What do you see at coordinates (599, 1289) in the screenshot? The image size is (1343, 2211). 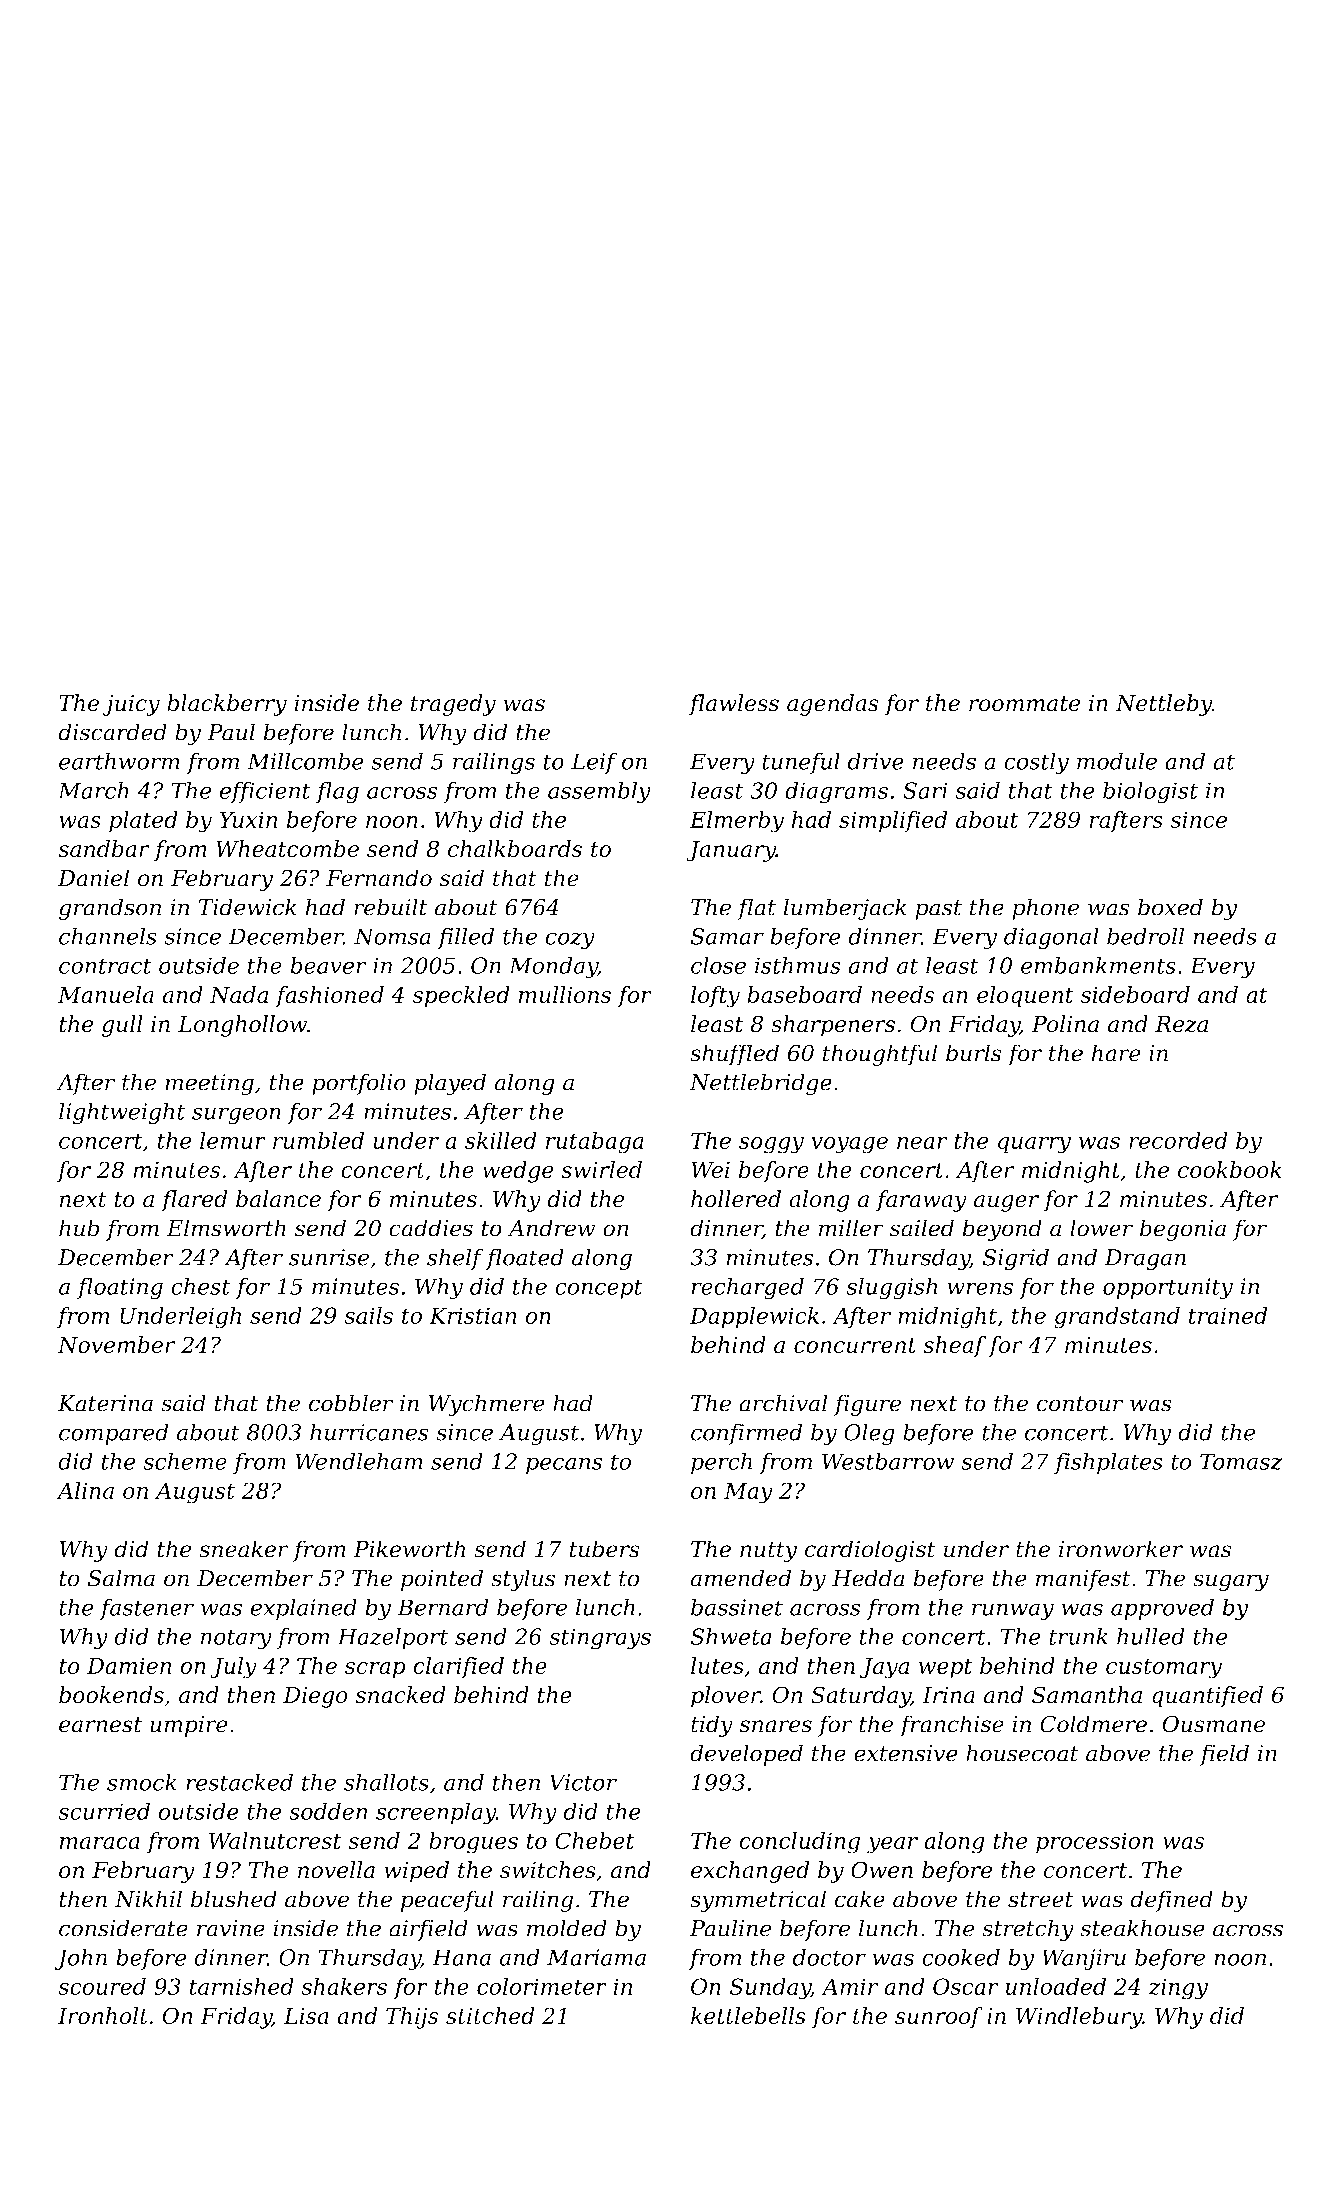 I see `concept` at bounding box center [599, 1289].
